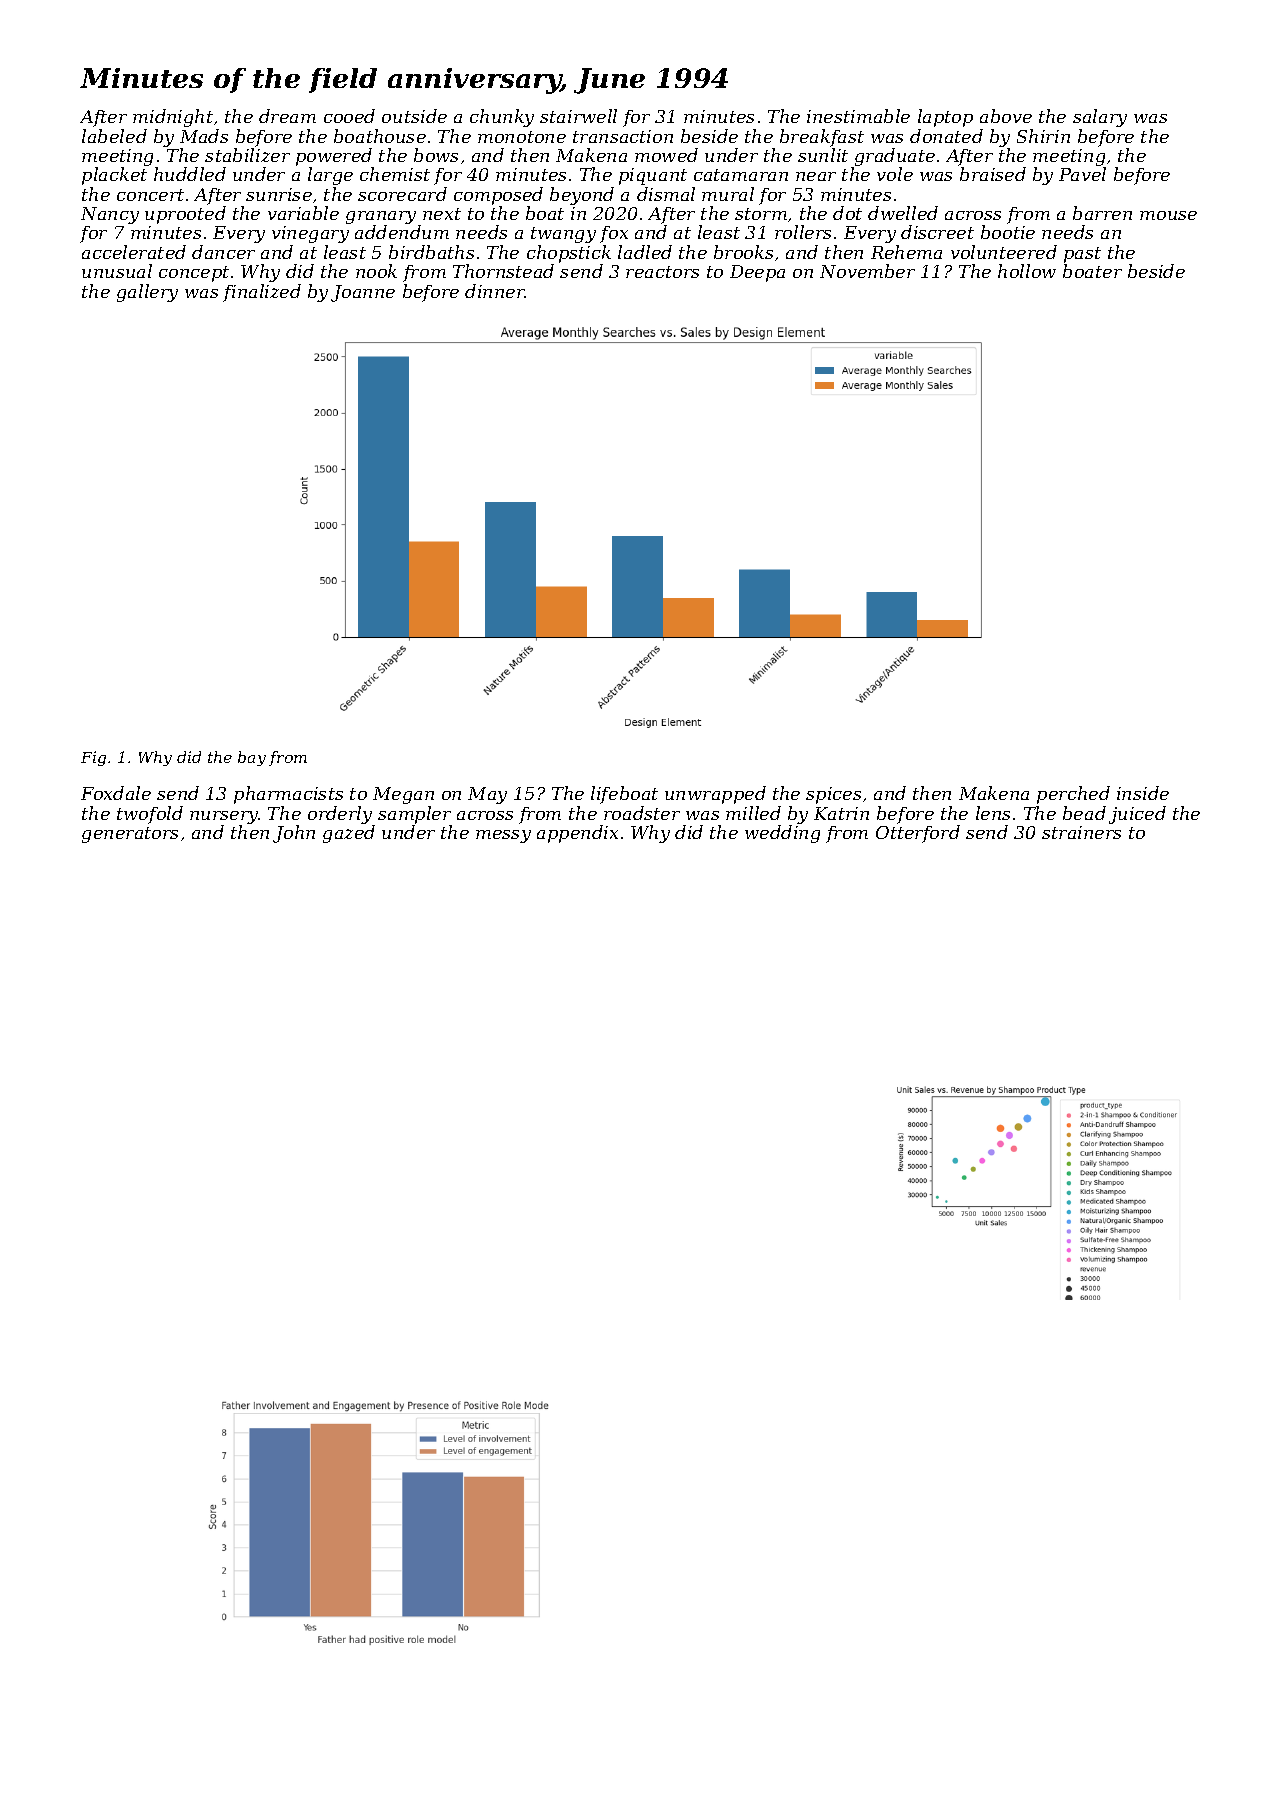 The width and height of the document is (1283, 1815). I want to click on perched, so click(1073, 795).
